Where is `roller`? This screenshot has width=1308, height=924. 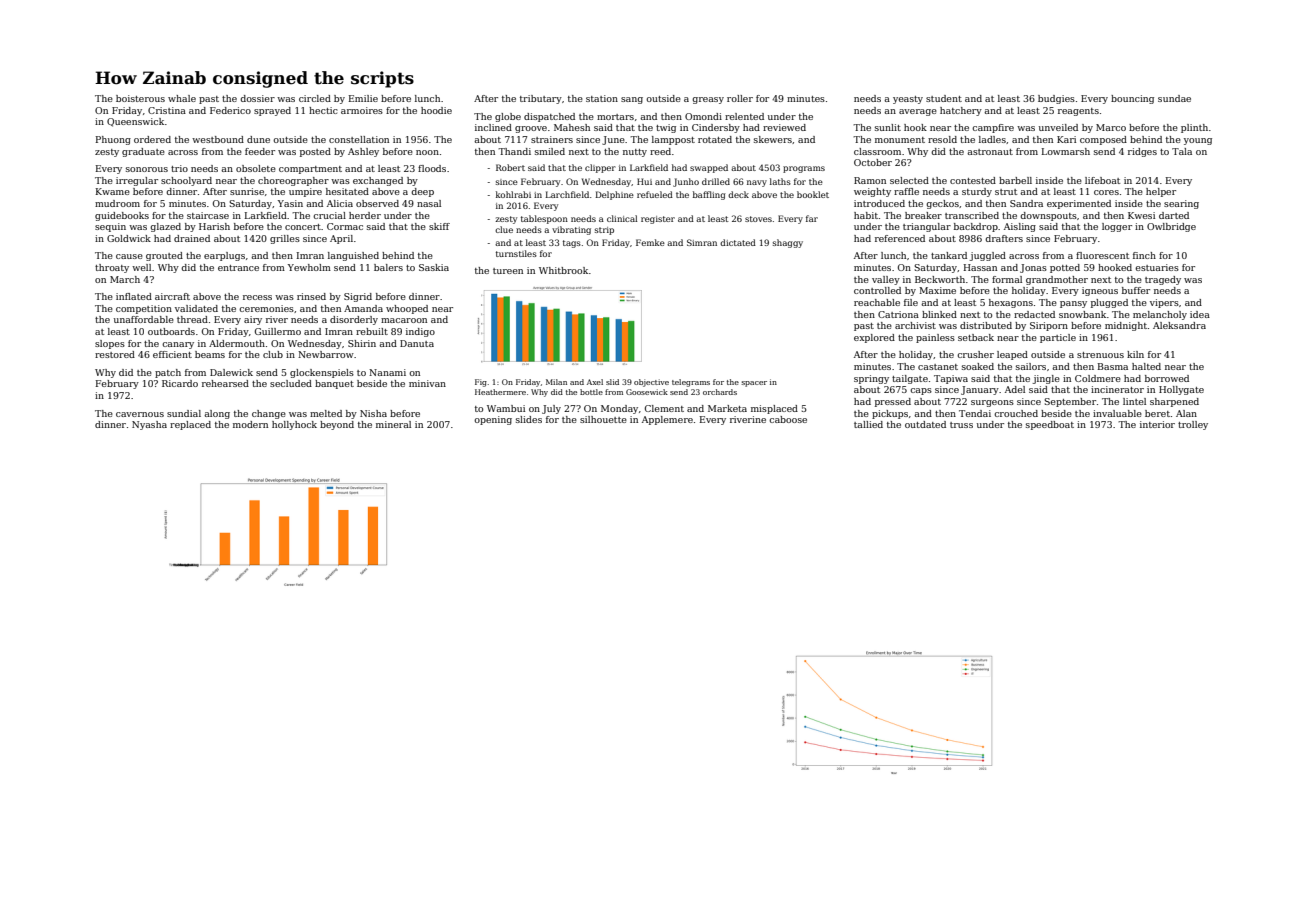 roller is located at coordinates (740, 98).
